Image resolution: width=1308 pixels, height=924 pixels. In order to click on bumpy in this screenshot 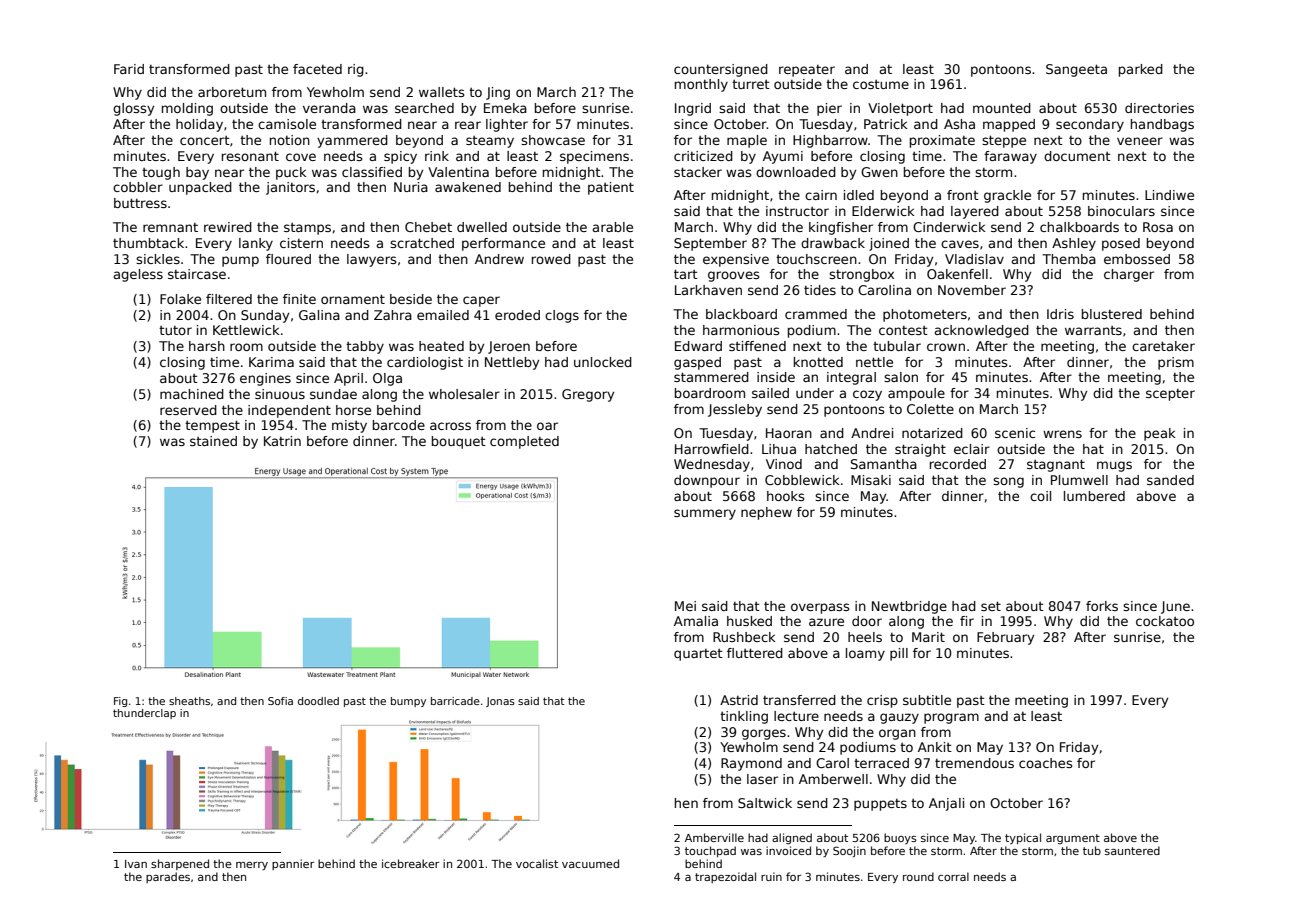, I will do `click(408, 702)`.
